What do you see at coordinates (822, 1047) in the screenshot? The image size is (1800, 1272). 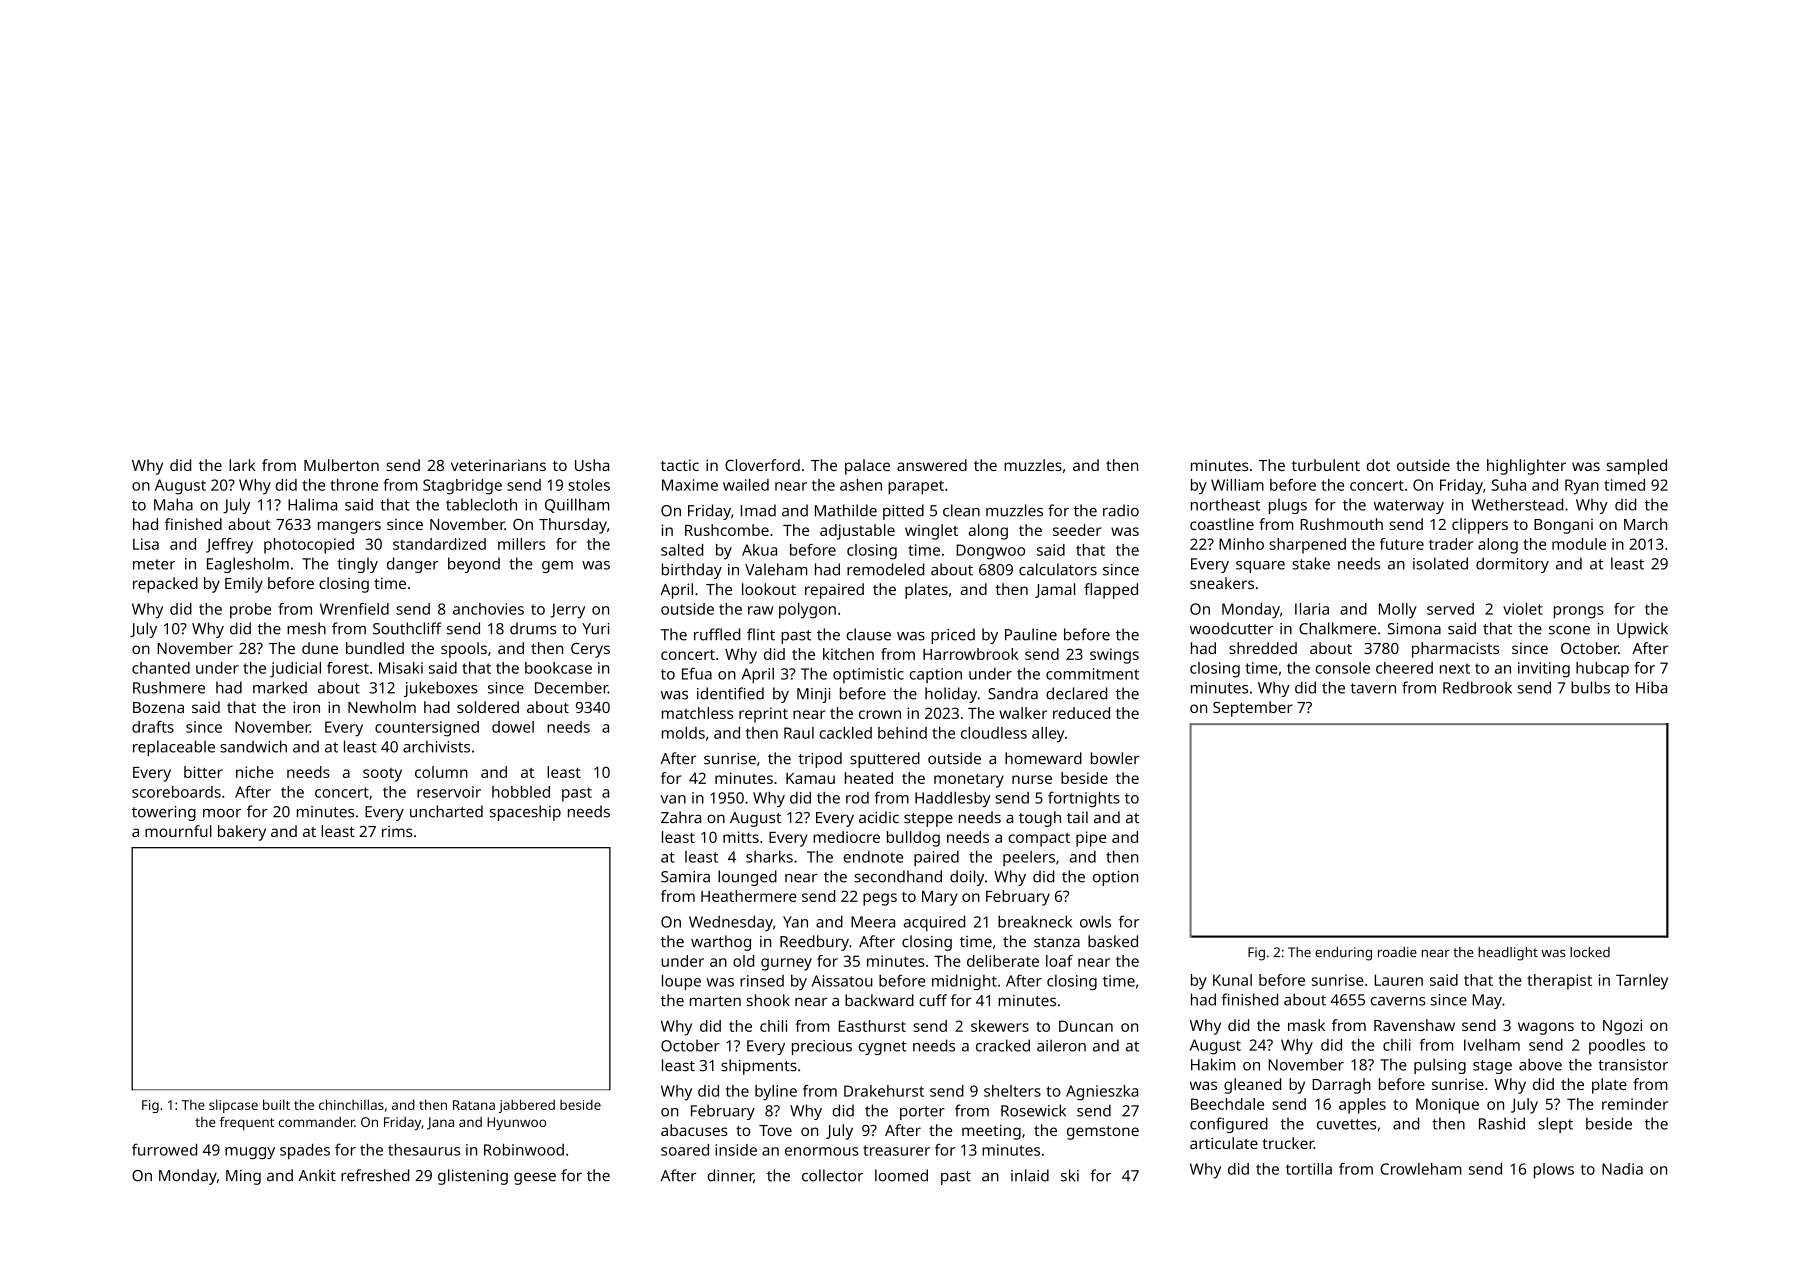 I see `precious` at bounding box center [822, 1047].
